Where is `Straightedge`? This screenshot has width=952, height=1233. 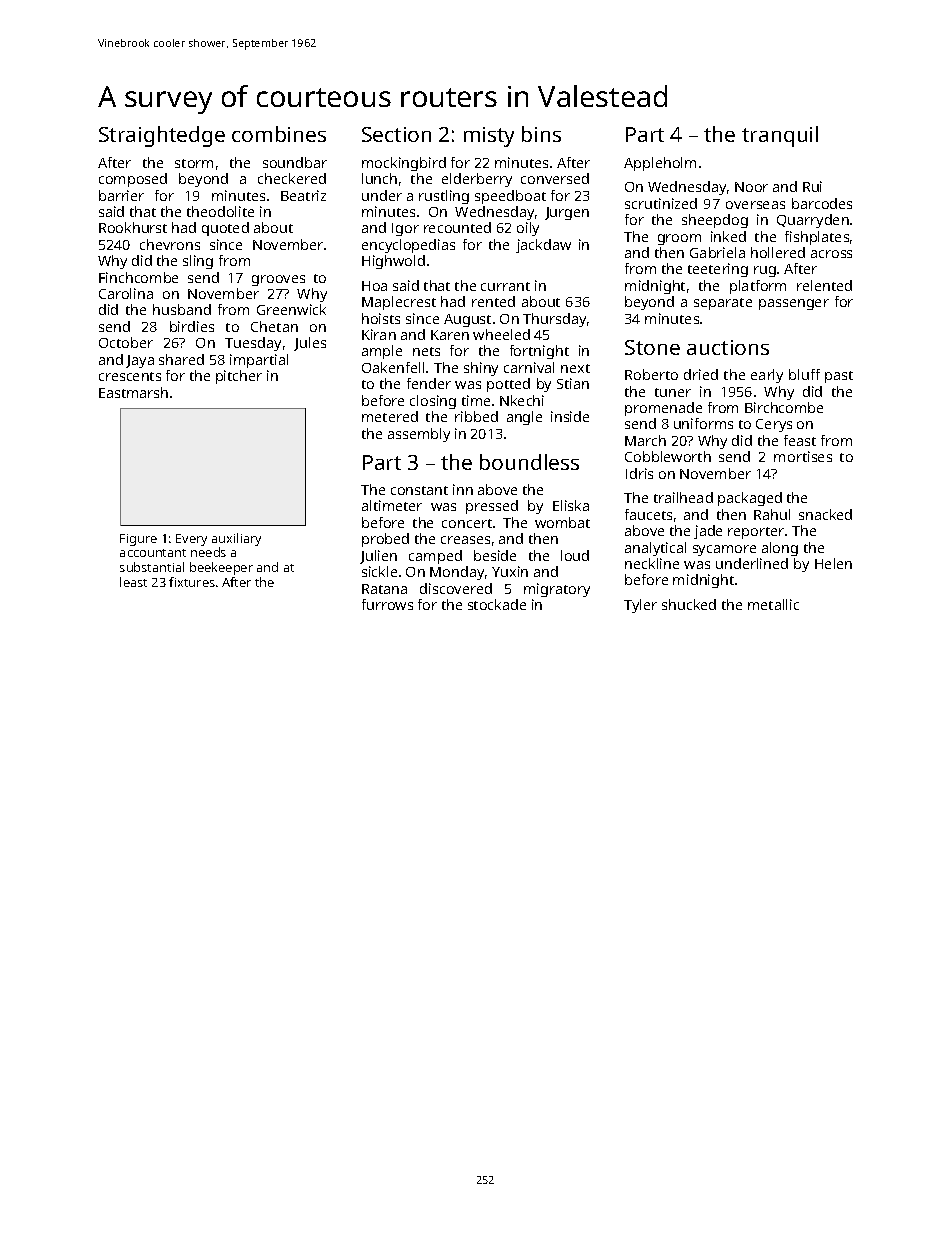
Straightedge is located at coordinates (162, 136).
